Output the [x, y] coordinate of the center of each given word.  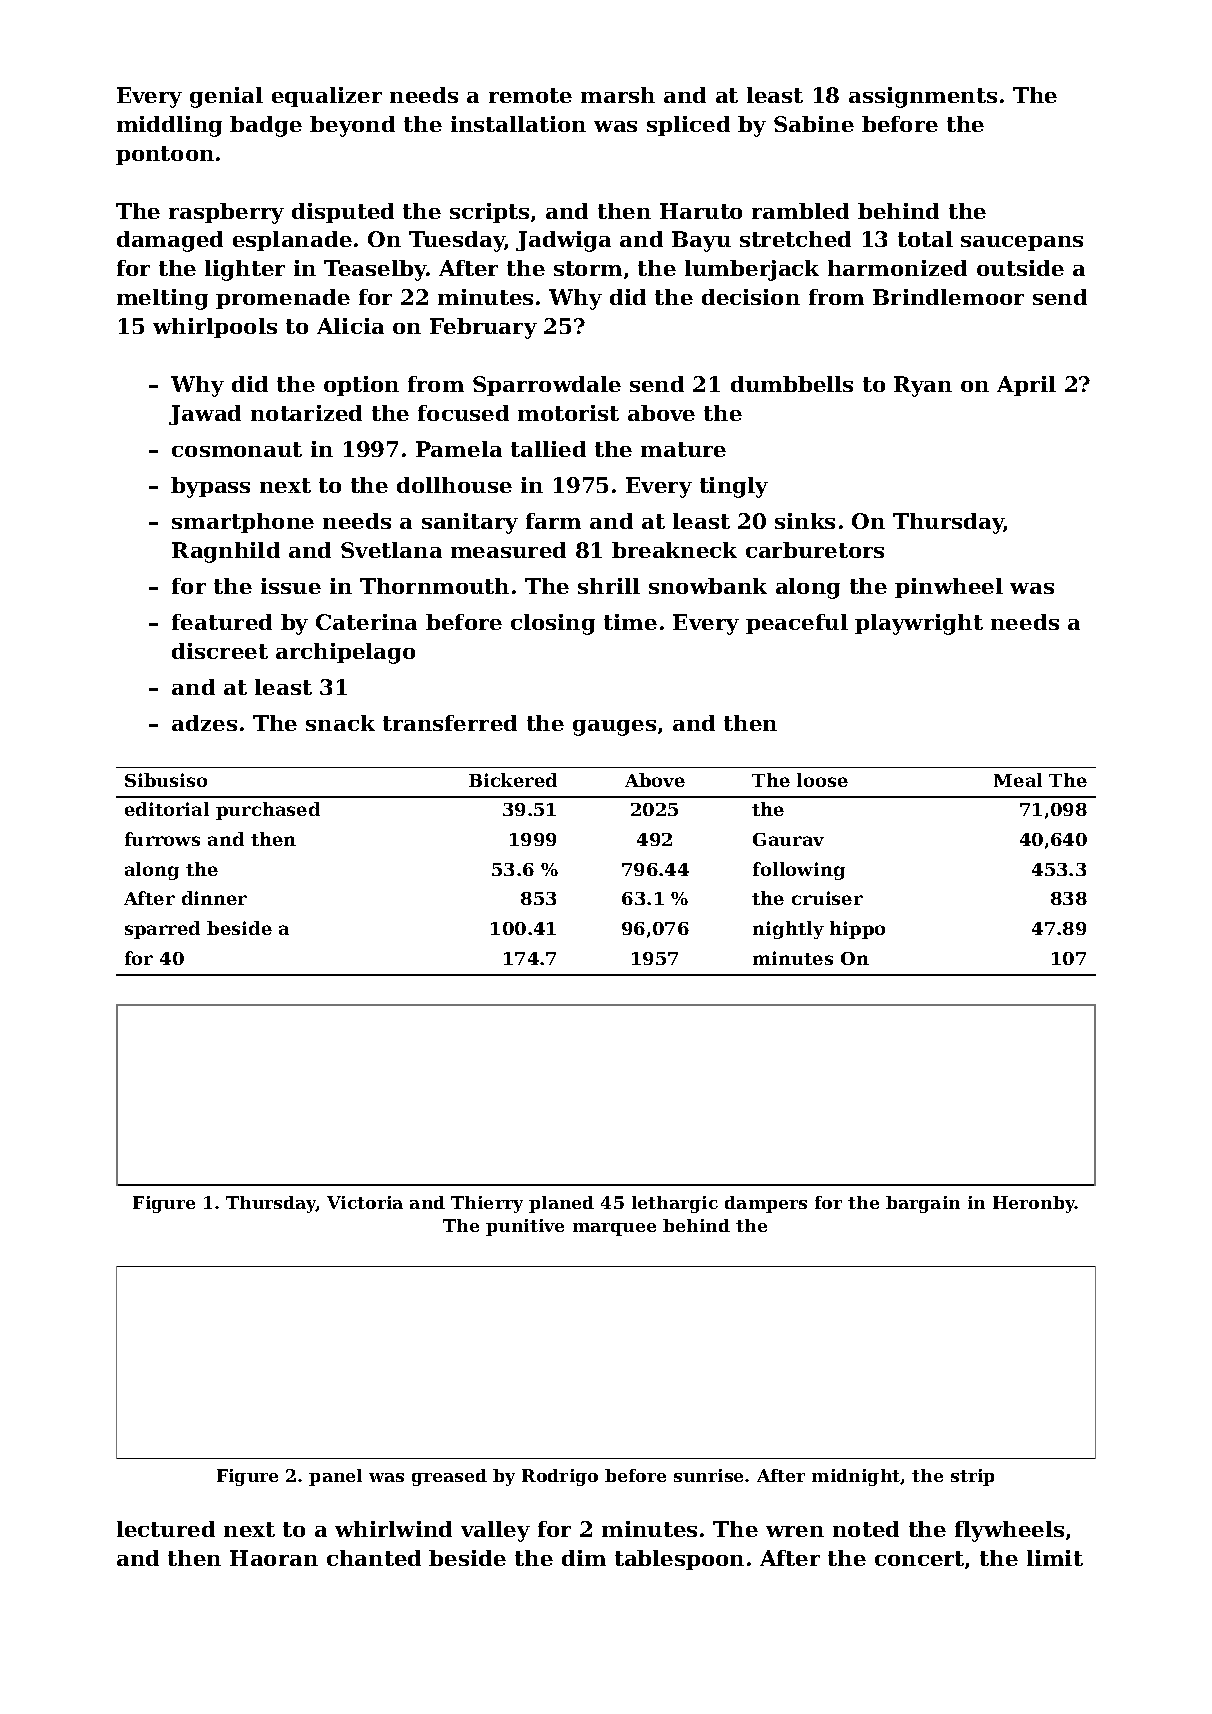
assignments [923, 97]
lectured [166, 1529]
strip [972, 1477]
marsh [618, 95]
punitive [525, 1227]
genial [226, 97]
